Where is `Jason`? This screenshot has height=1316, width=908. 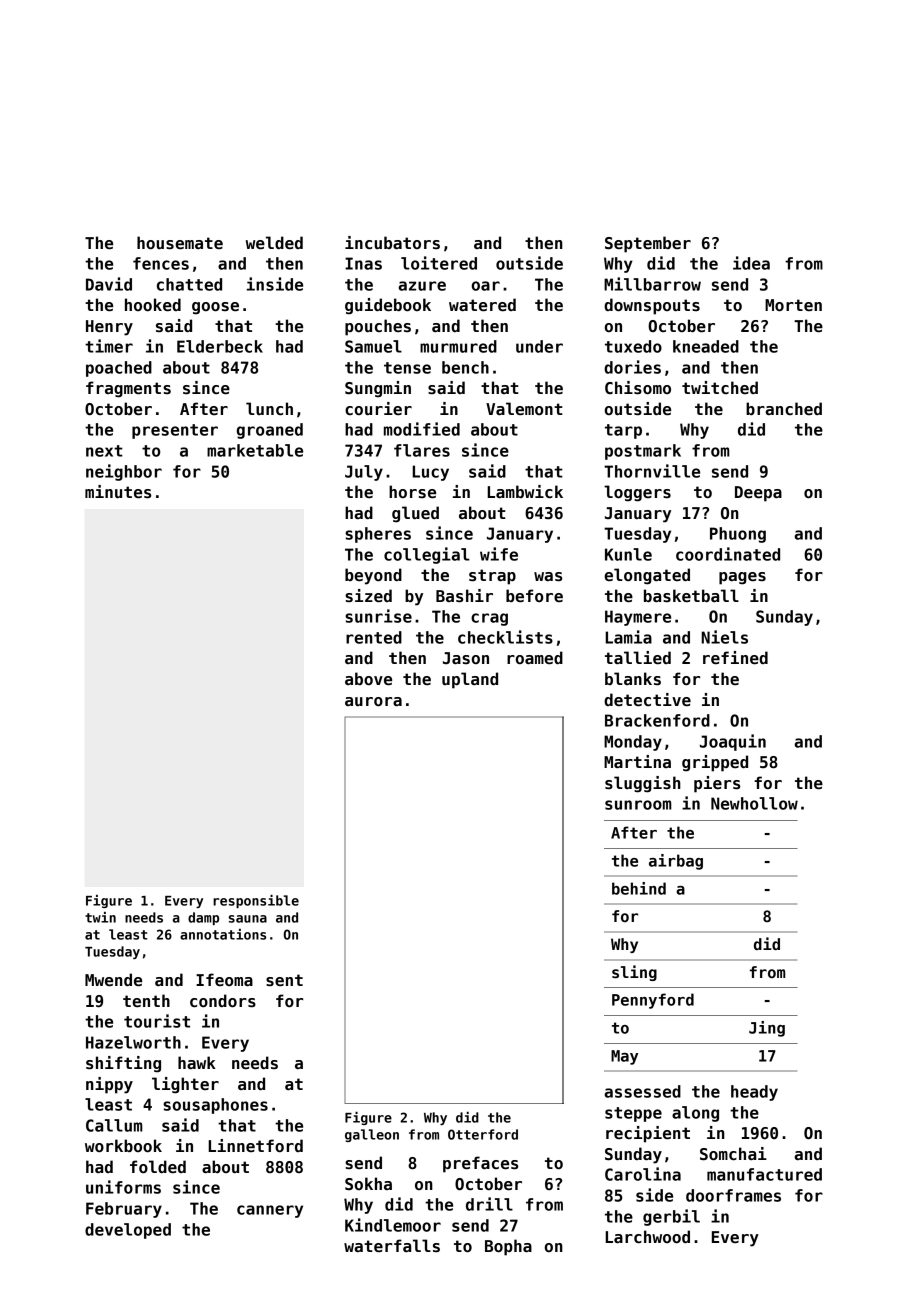 Jason is located at coordinates (466, 658).
